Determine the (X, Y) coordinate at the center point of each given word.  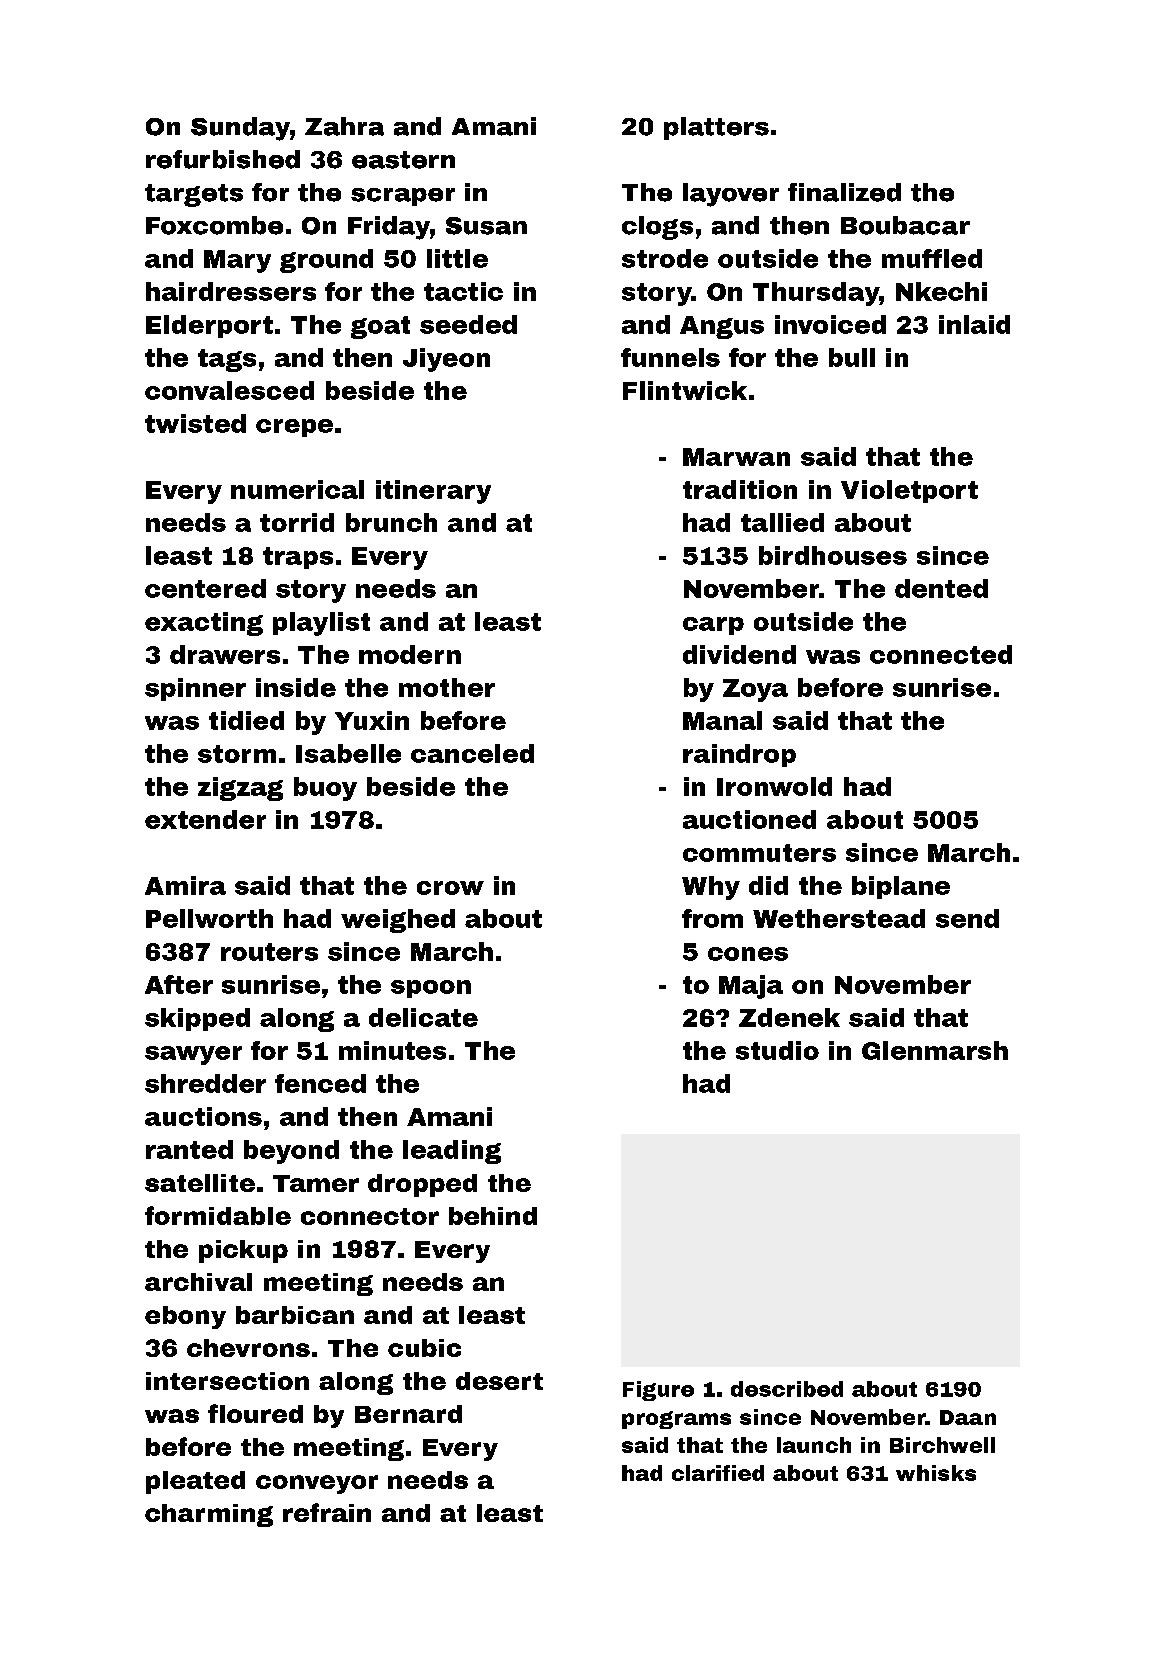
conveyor (317, 1484)
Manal (722, 720)
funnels (670, 357)
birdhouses (833, 555)
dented (941, 588)
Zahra (344, 126)
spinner (195, 689)
